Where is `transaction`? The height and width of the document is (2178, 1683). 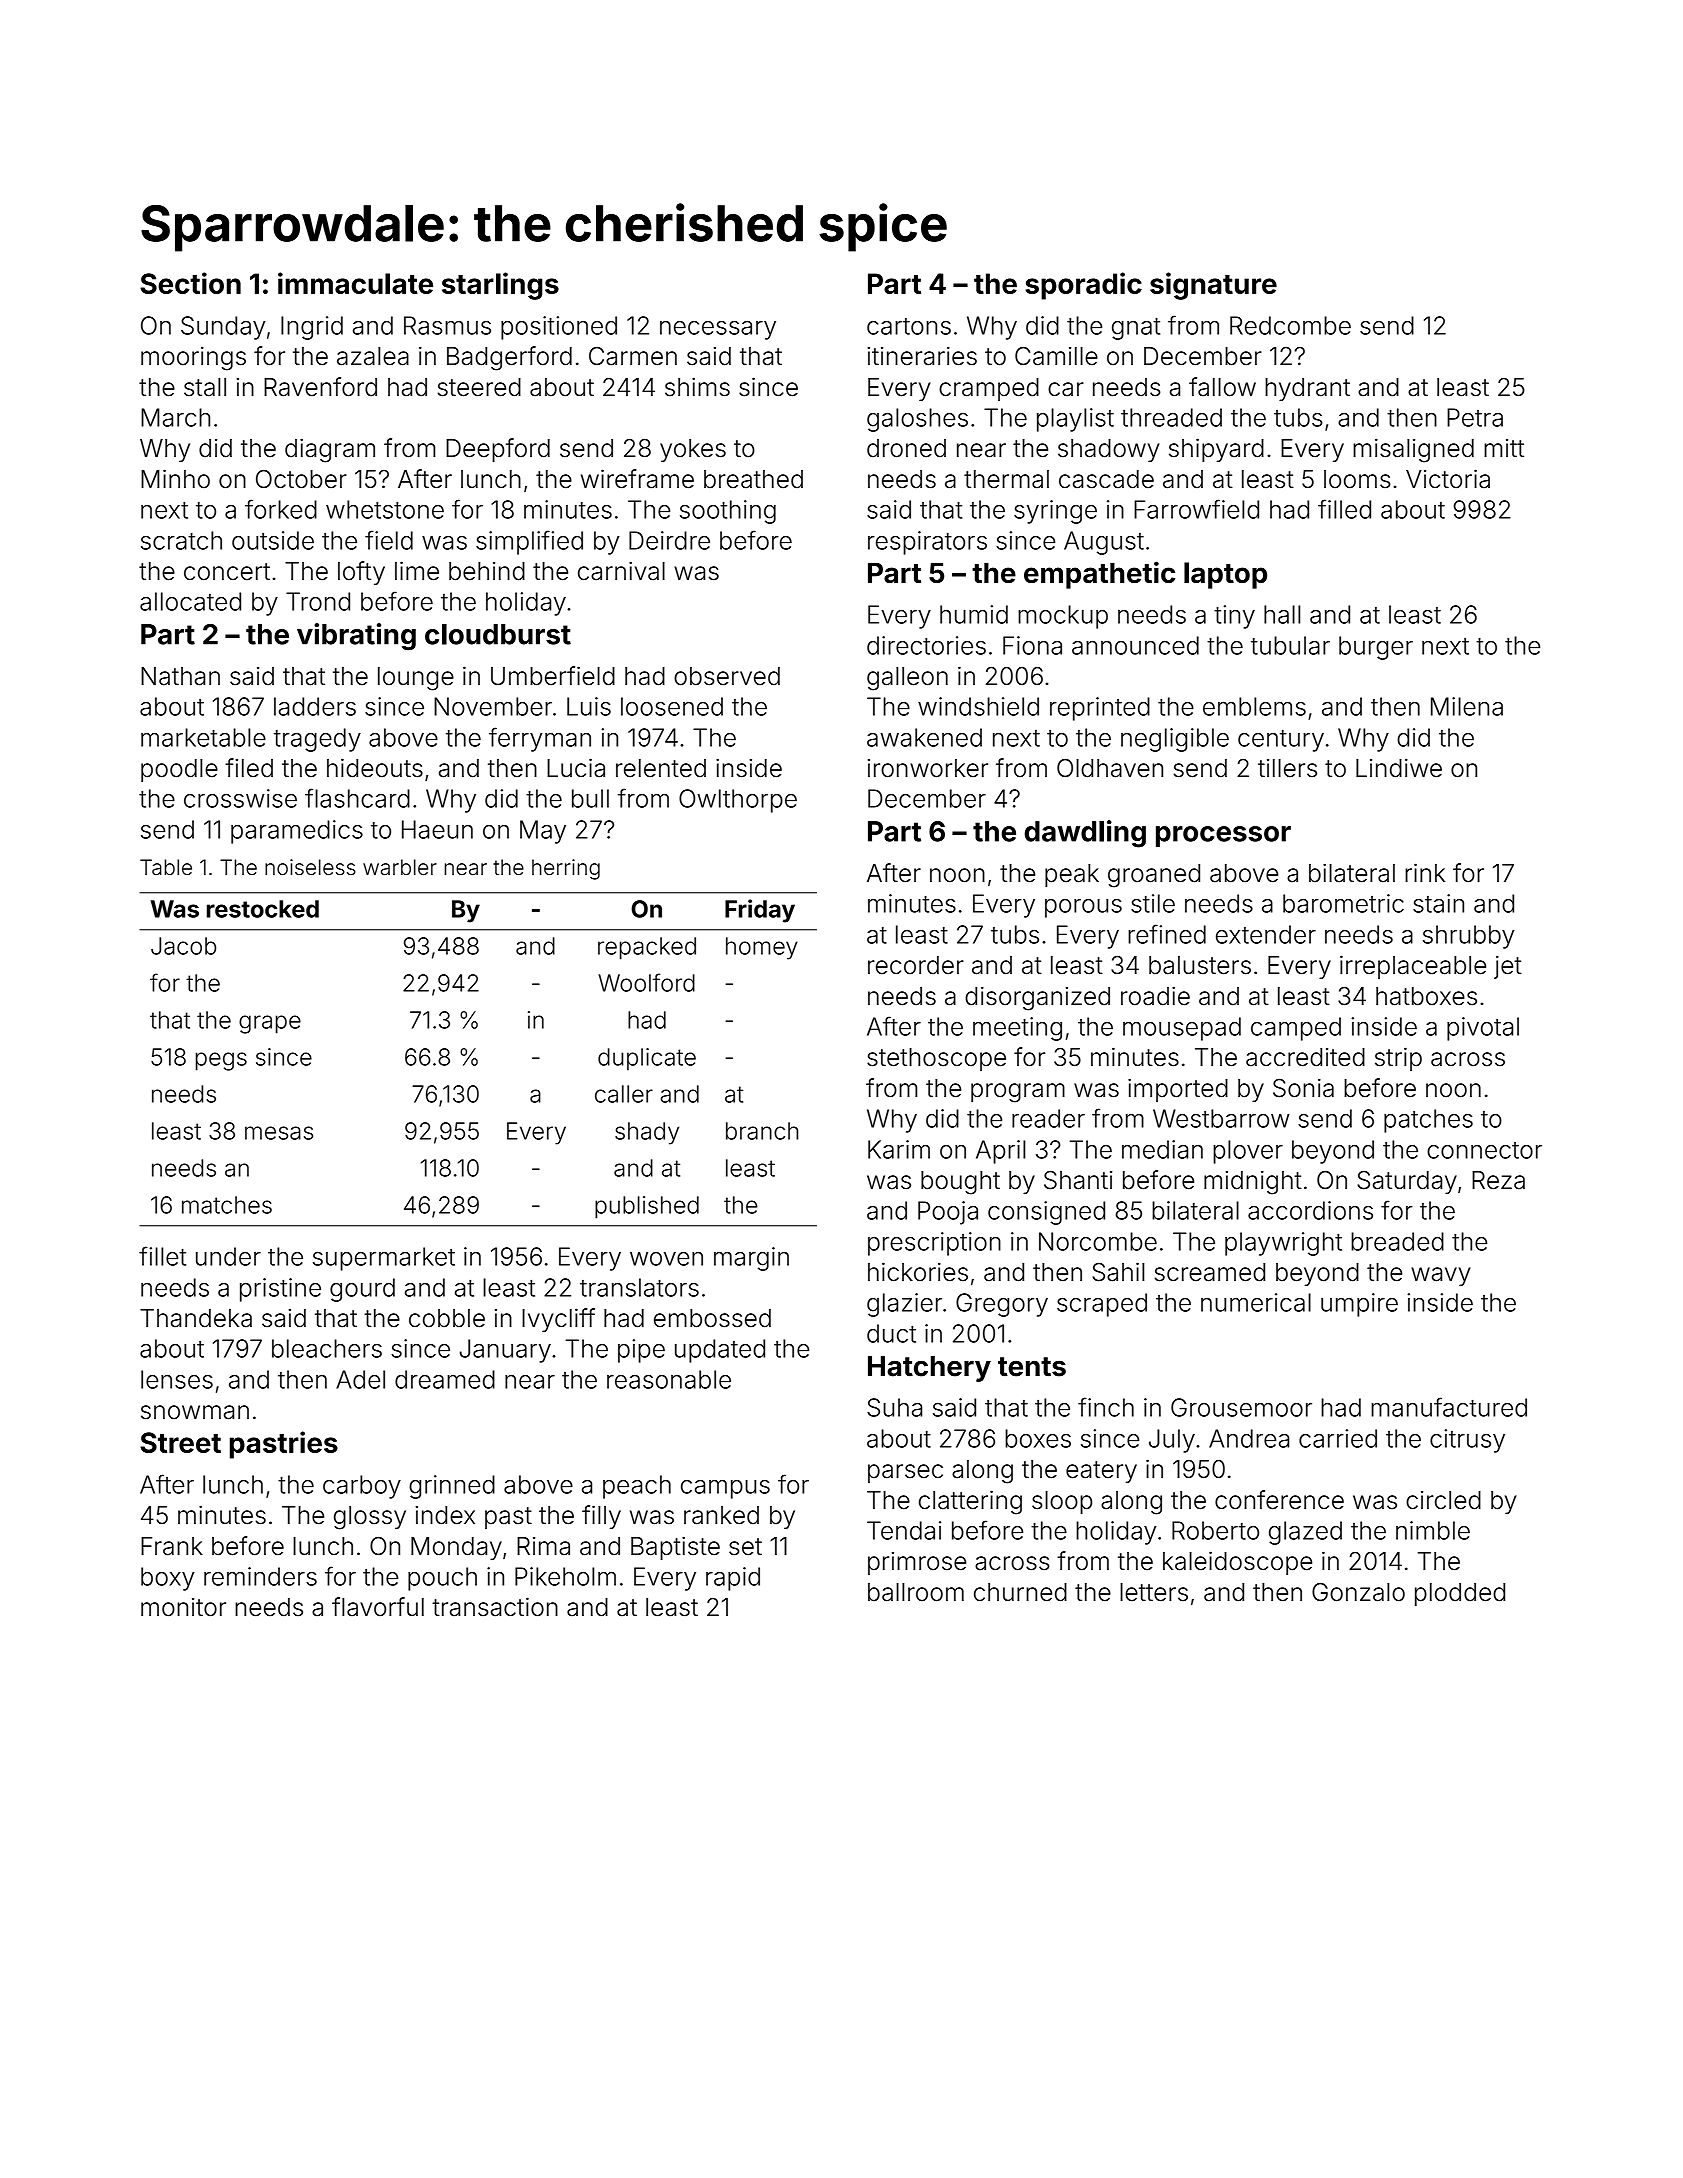 transaction is located at coordinates (495, 1607).
